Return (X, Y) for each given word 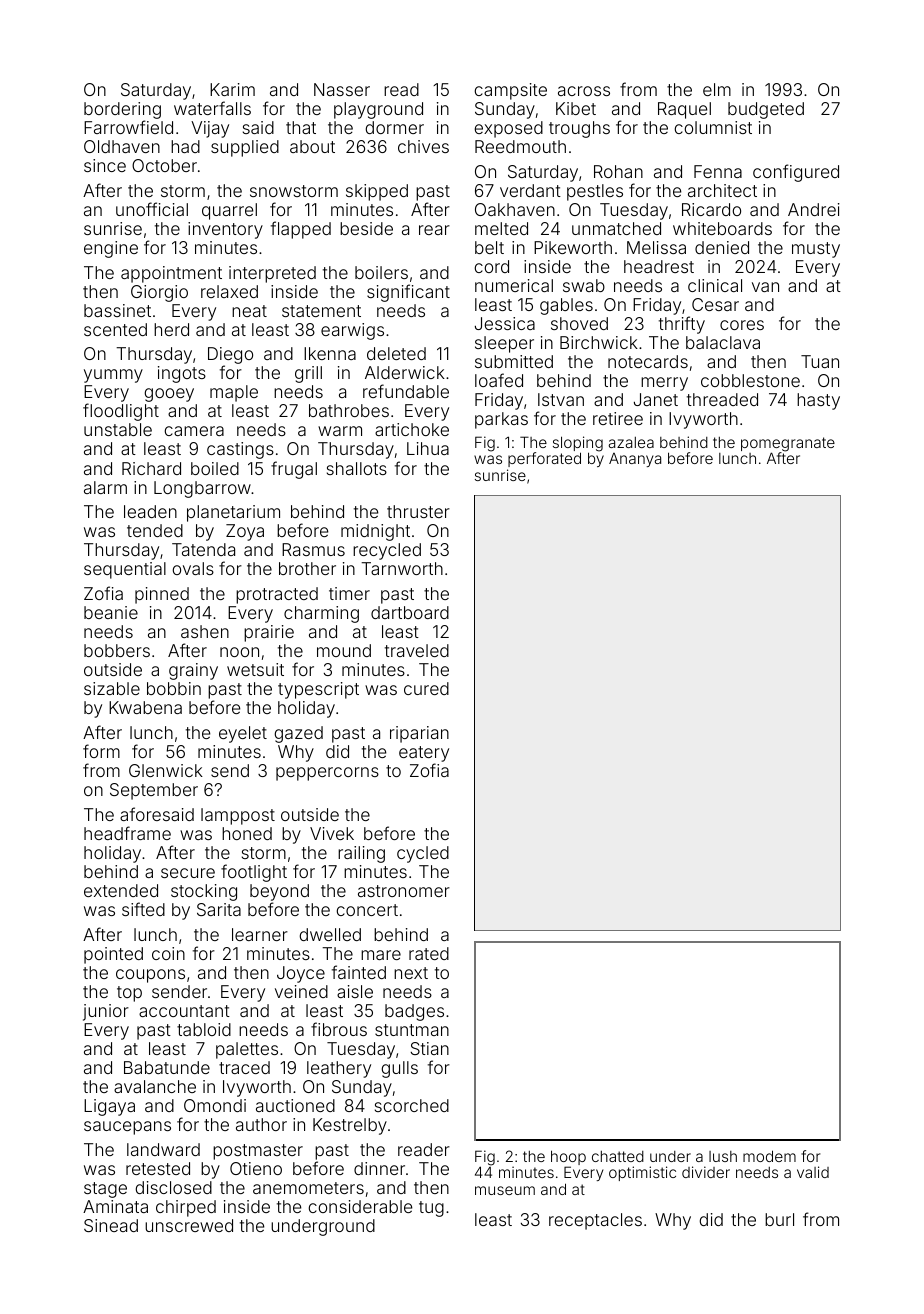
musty (816, 250)
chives (423, 146)
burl (779, 1219)
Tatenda (203, 549)
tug (431, 1209)
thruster (418, 511)
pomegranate (788, 444)
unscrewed (189, 1225)
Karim (232, 89)
